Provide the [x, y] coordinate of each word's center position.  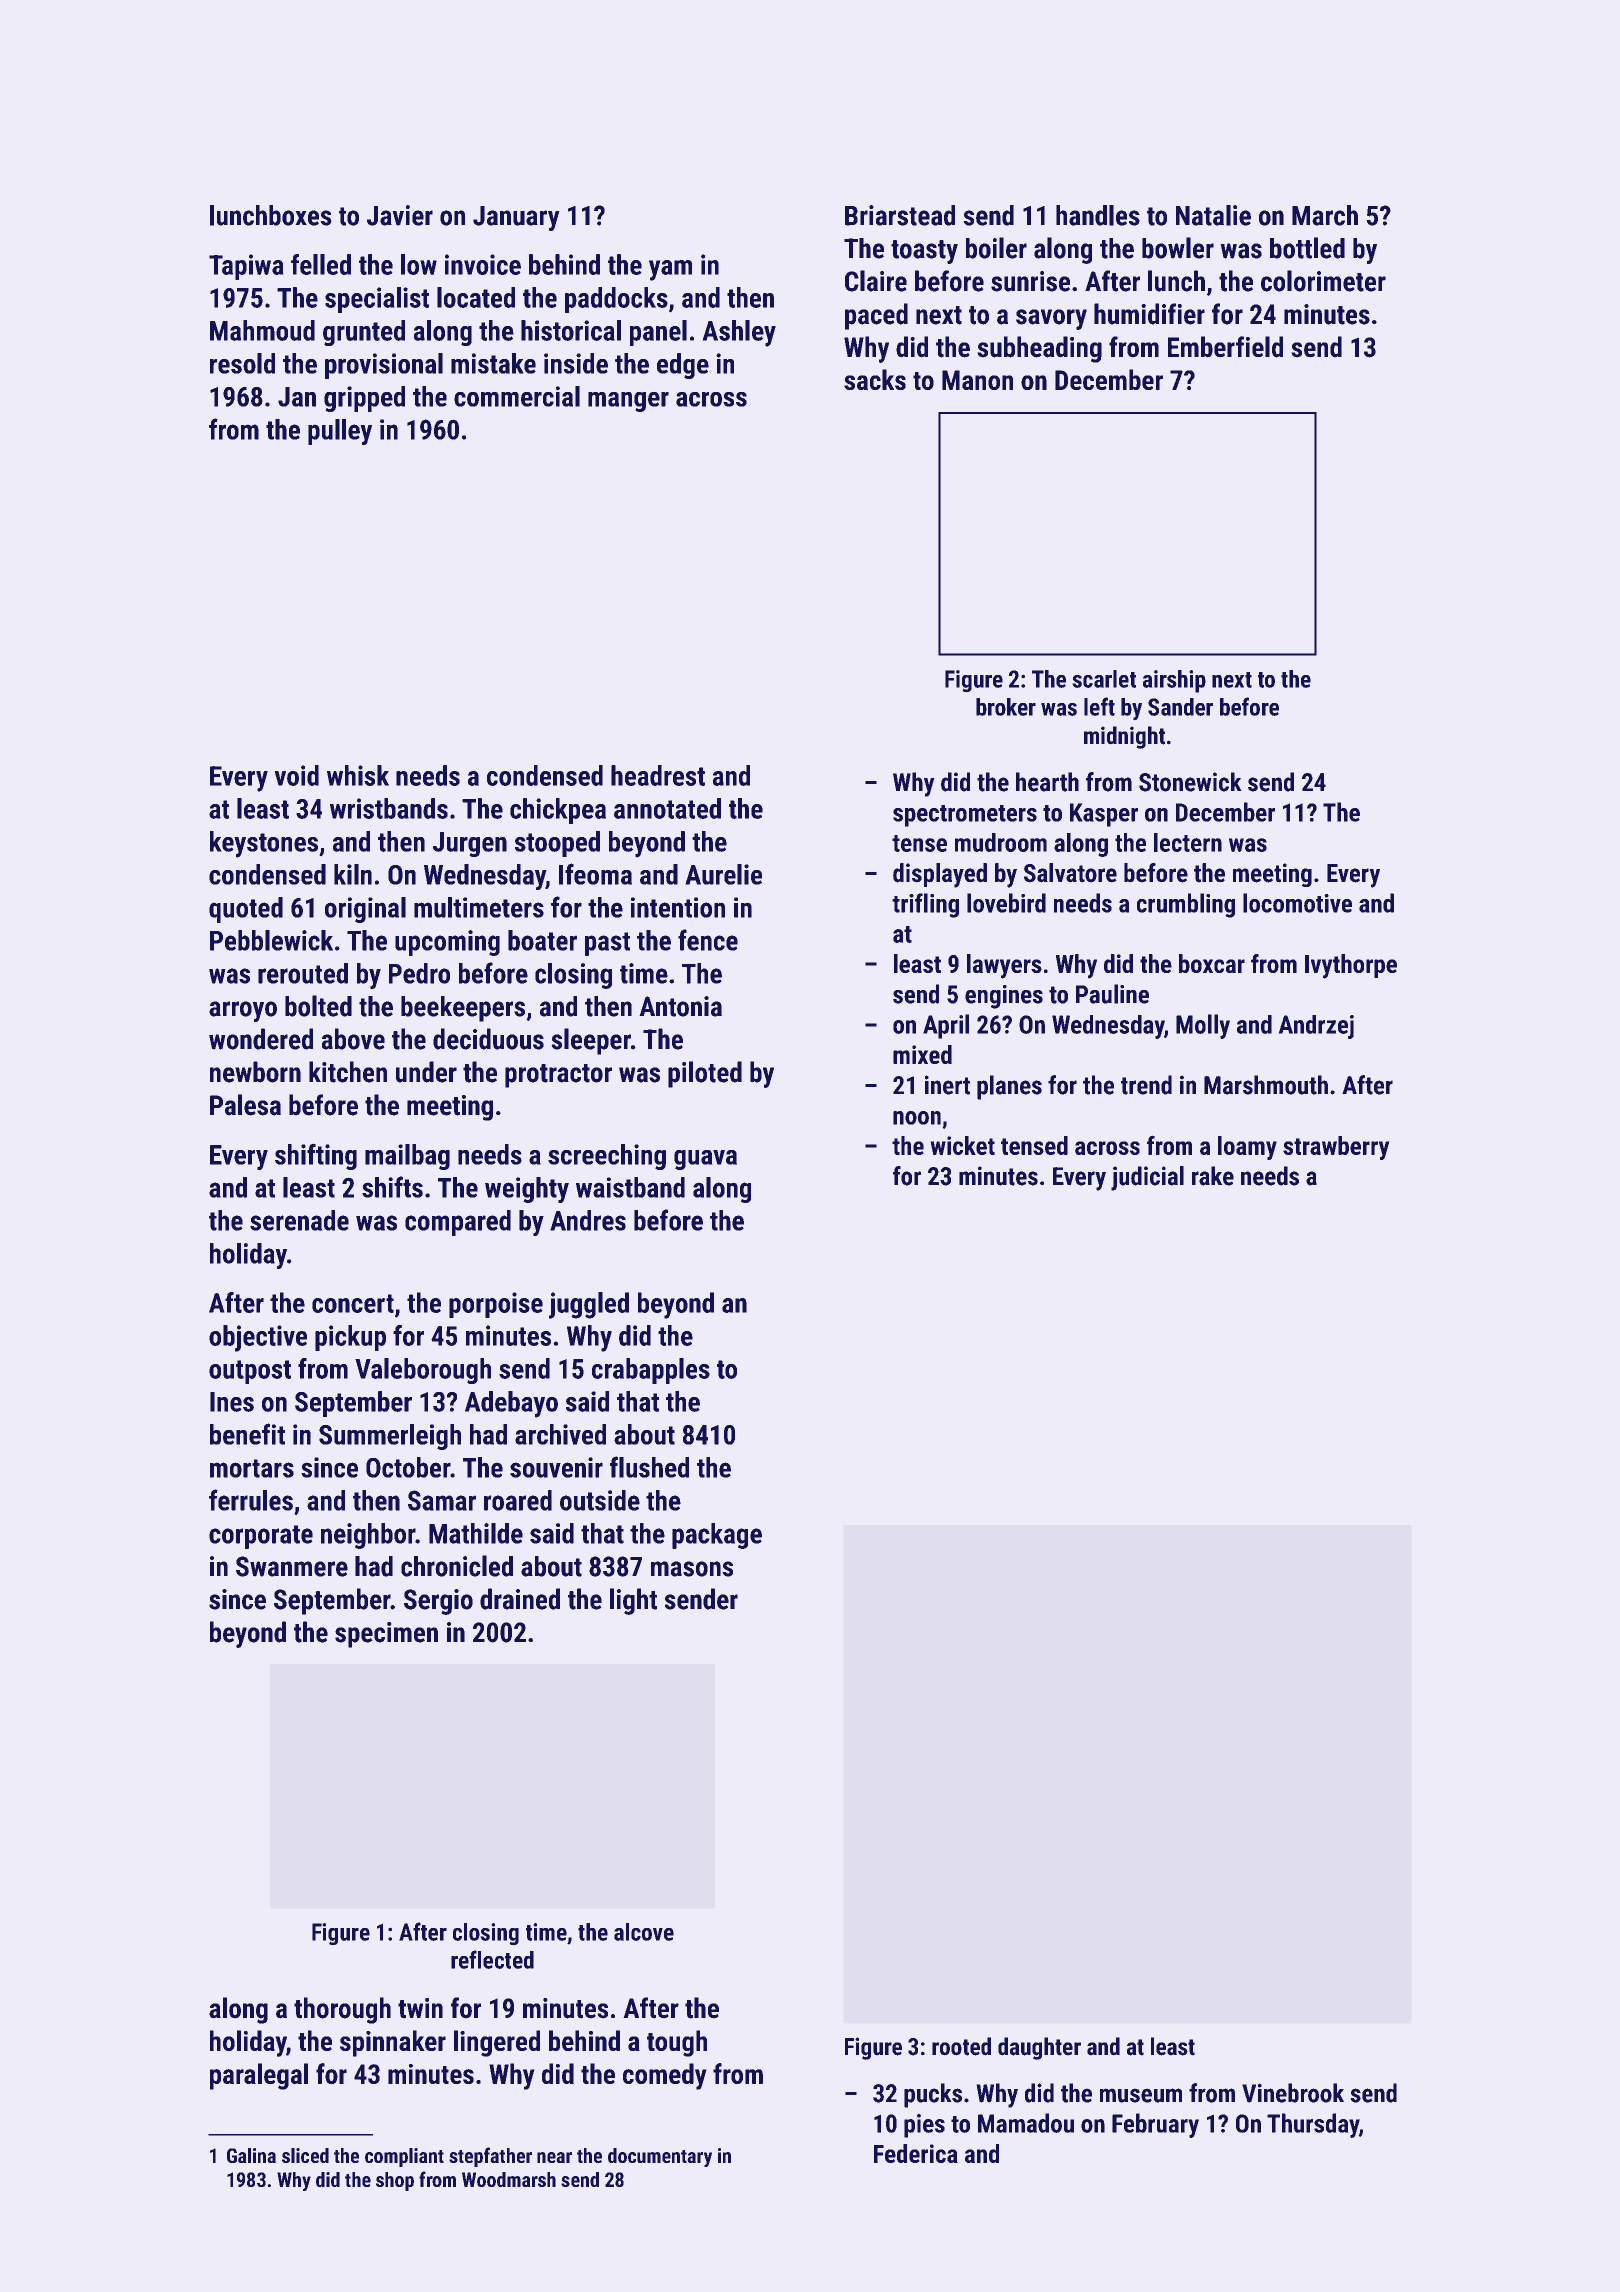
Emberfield [1225, 347]
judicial [1147, 1178]
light [633, 1601]
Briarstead [900, 215]
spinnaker [393, 2043]
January [516, 218]
